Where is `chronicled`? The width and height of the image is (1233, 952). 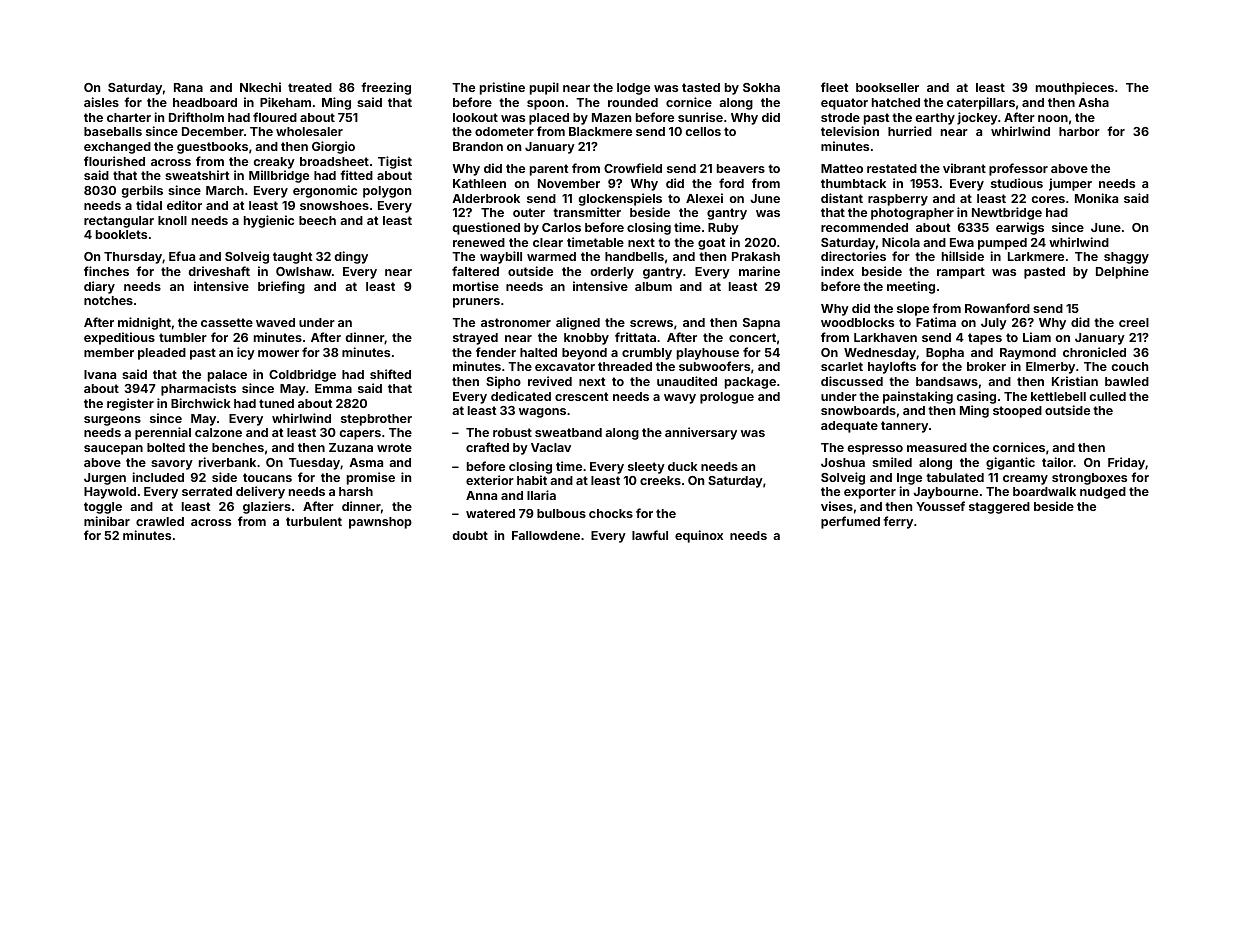 chronicled is located at coordinates (1094, 352).
